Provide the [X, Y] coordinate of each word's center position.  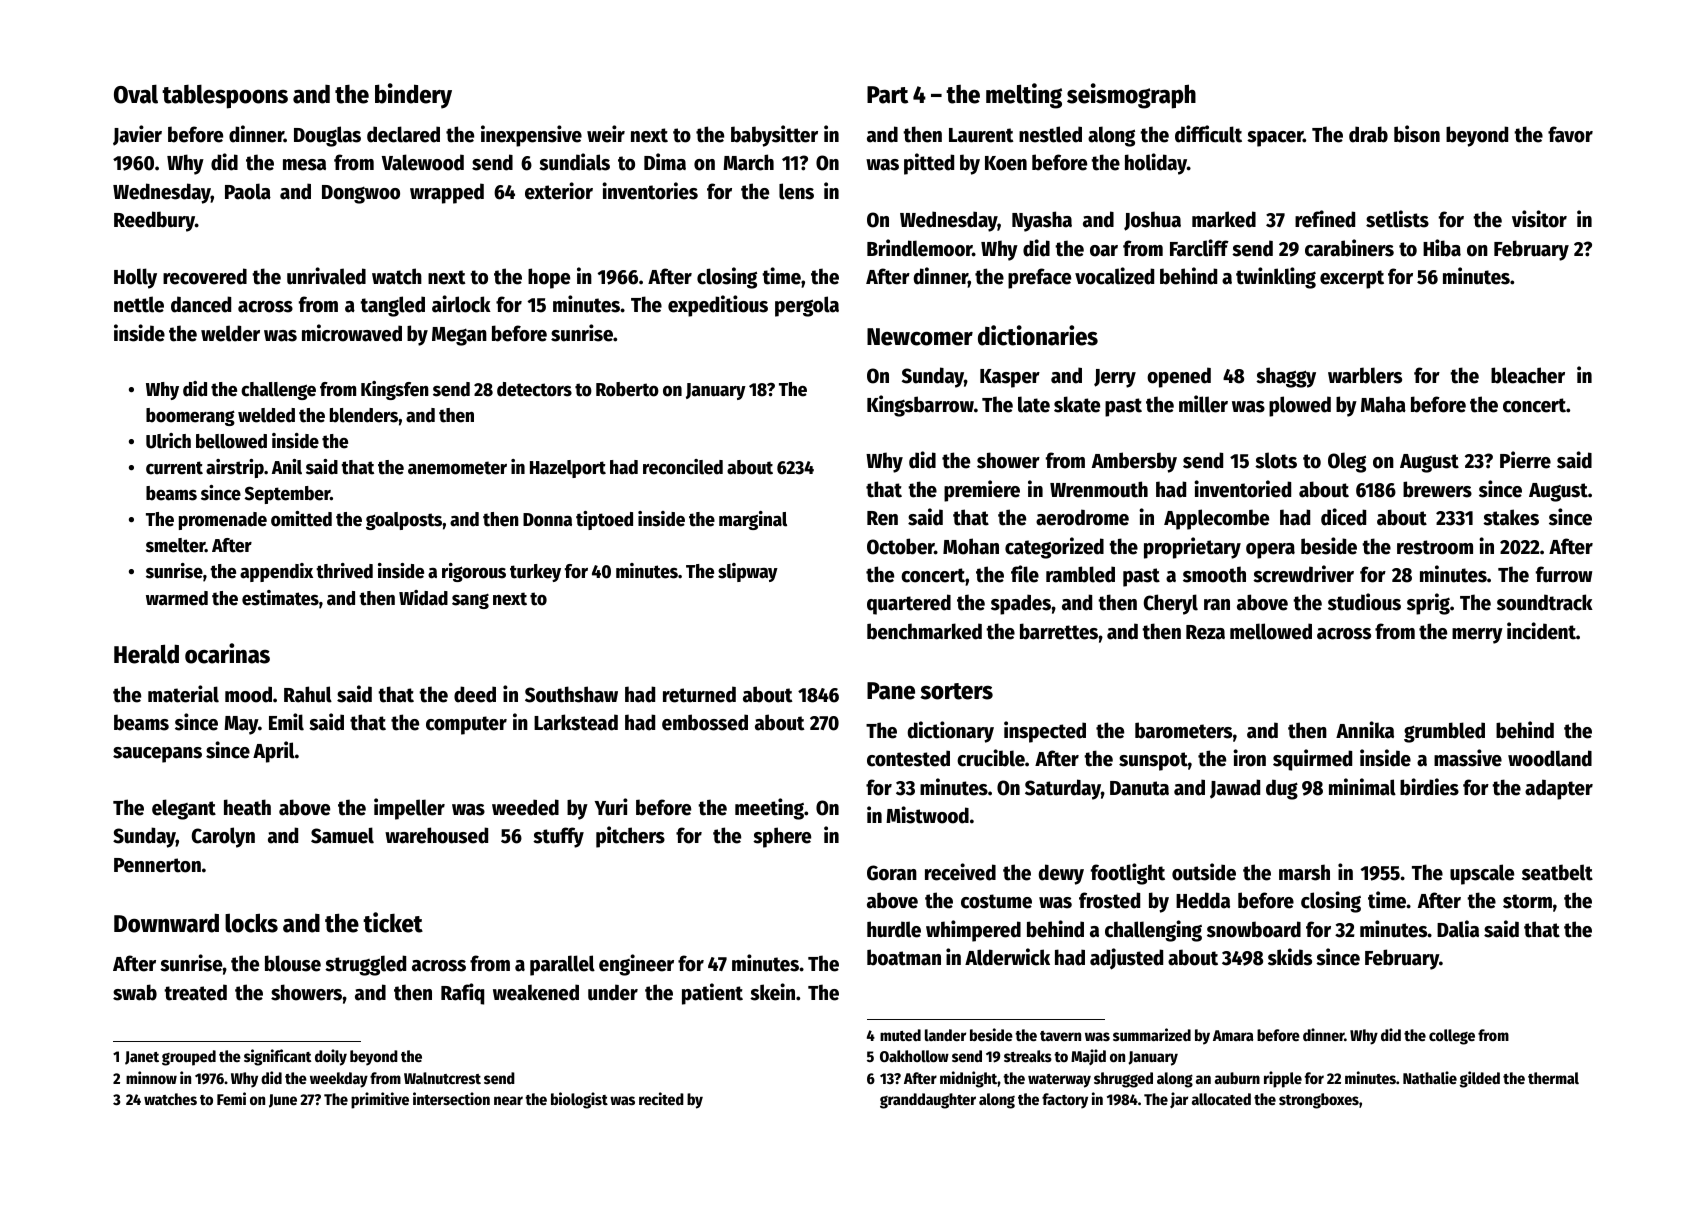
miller [1203, 404]
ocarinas [227, 653]
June [283, 1101]
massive [1468, 758]
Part [887, 95]
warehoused [436, 835]
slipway [748, 572]
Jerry [1115, 378]
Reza [1205, 632]
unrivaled [326, 276]
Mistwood [927, 815]
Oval [136, 94]
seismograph [1131, 96]
